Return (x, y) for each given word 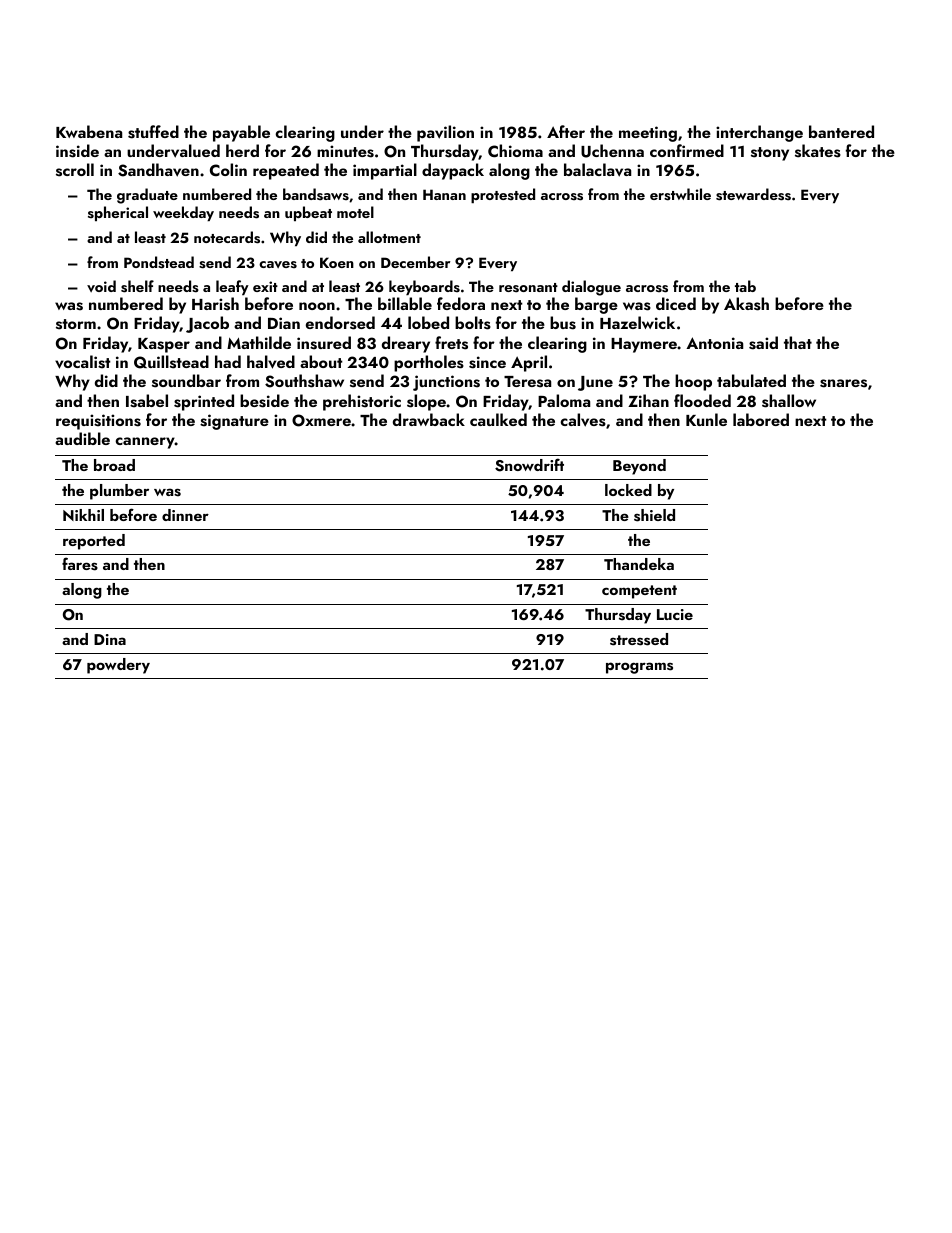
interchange (759, 133)
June (595, 383)
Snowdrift (529, 465)
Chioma (515, 150)
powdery (118, 666)
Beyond (639, 467)
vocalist (83, 362)
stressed (639, 639)
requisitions (98, 422)
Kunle (706, 419)
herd (242, 150)
